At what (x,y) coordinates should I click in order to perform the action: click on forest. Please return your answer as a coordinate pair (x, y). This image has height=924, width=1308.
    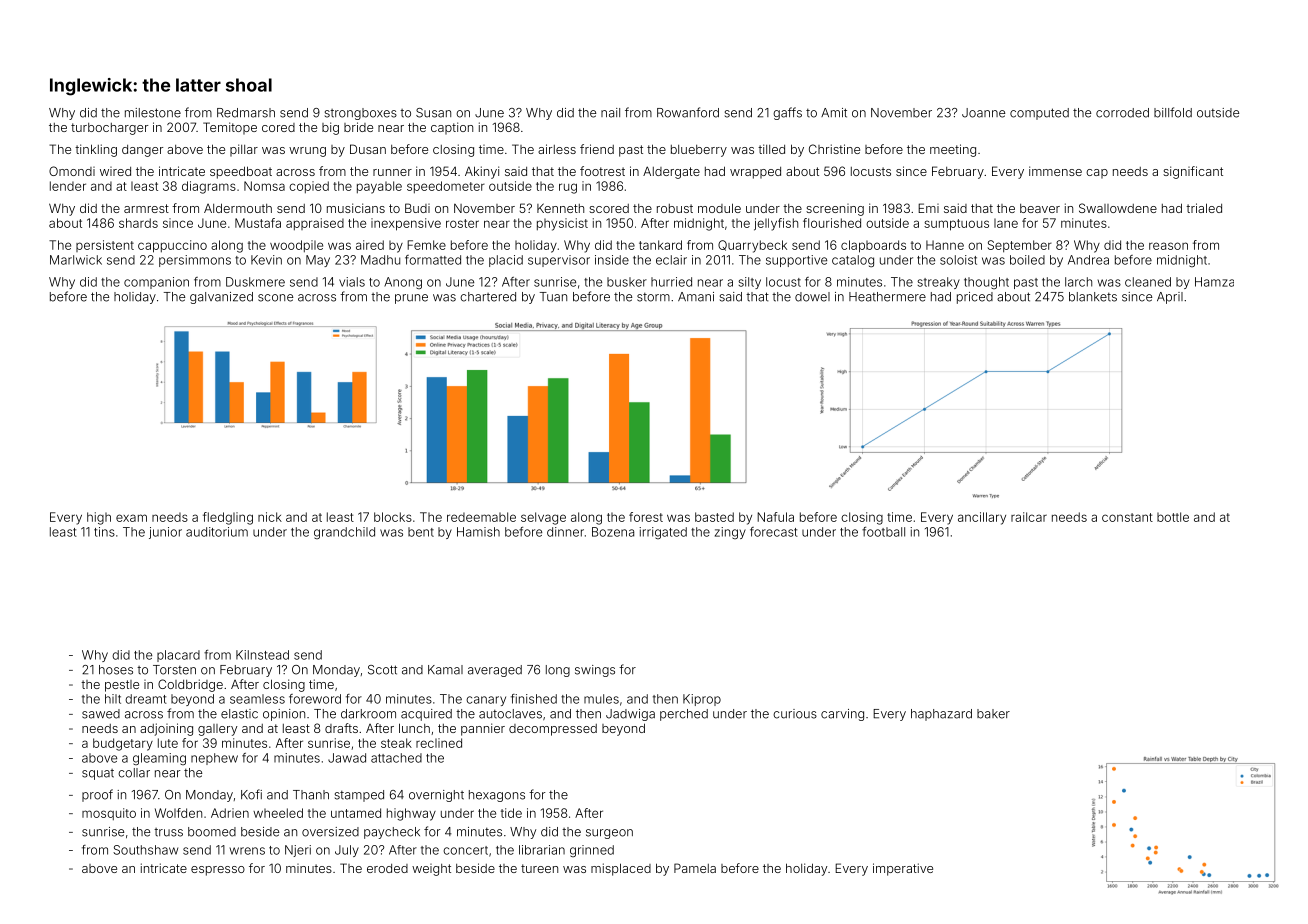
    Looking at the image, I should click on (646, 517).
